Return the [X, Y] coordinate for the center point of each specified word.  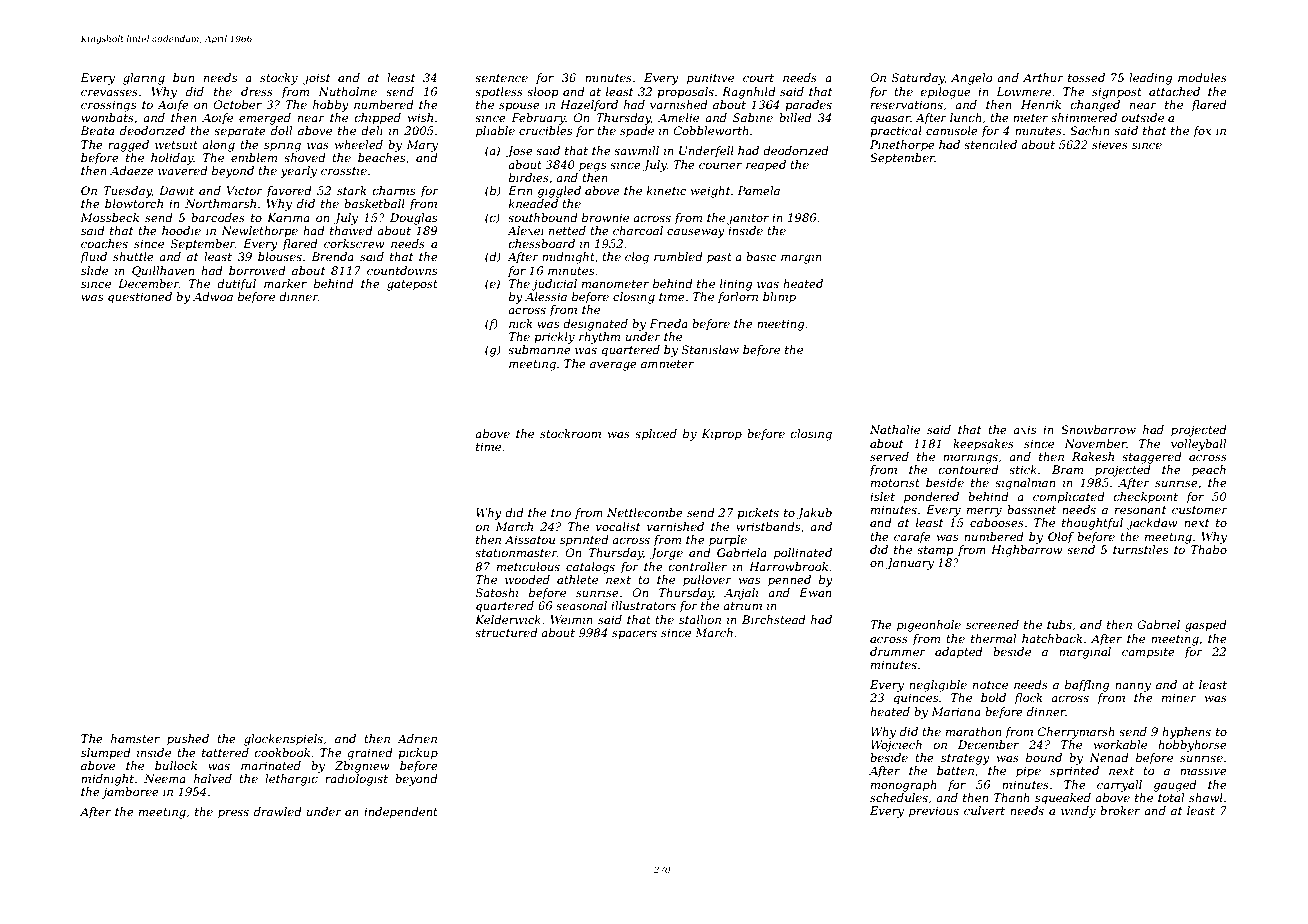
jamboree [130, 793]
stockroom [570, 433]
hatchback [1052, 638]
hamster [135, 738]
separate [240, 132]
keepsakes [983, 445]
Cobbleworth [711, 130]
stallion [700, 619]
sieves [1110, 144]
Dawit [176, 190]
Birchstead [774, 619]
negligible [938, 686]
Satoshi [497, 592]
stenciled [990, 144]
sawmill [636, 150]
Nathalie [895, 429]
